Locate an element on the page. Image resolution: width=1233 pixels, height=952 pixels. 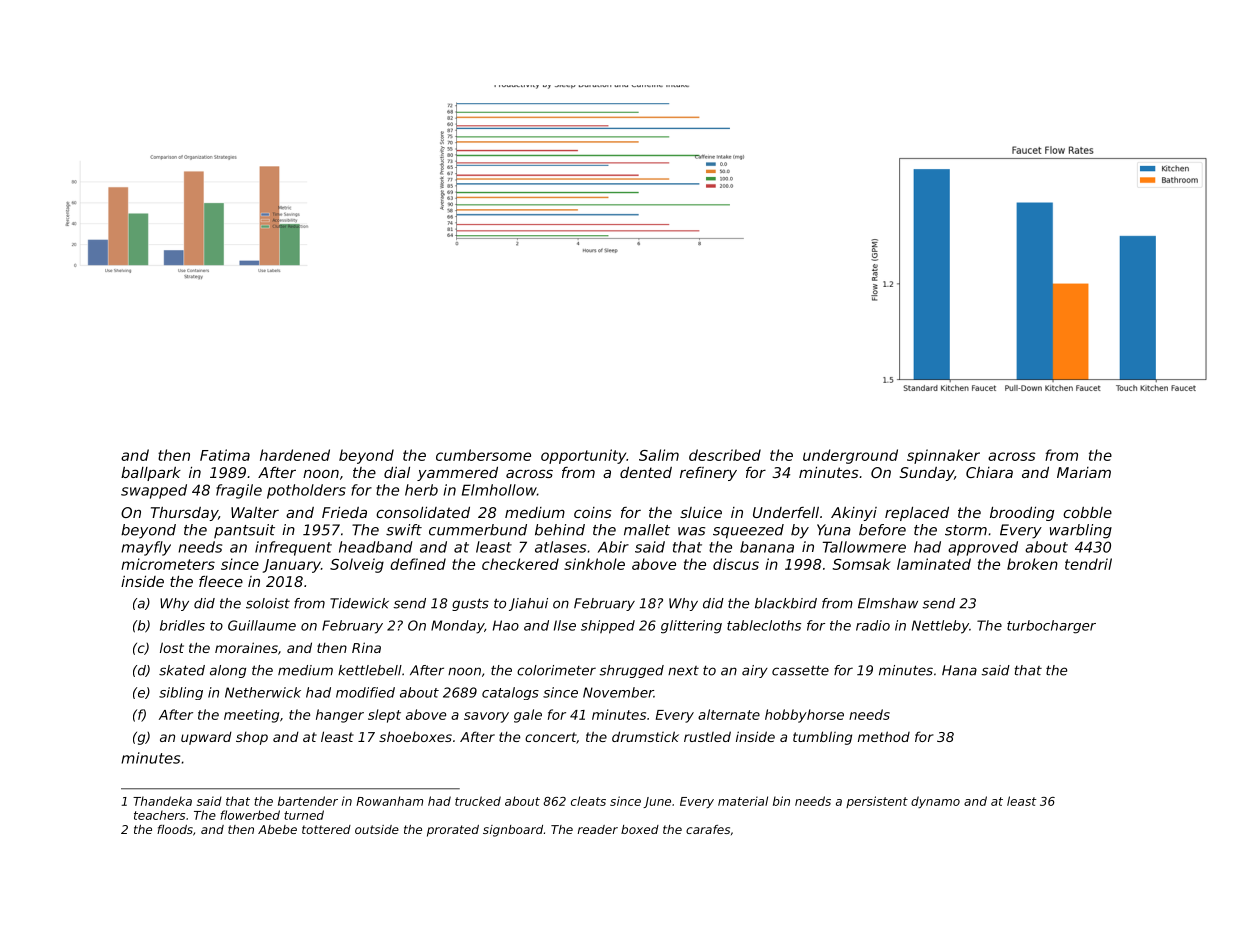
Rina is located at coordinates (366, 647).
